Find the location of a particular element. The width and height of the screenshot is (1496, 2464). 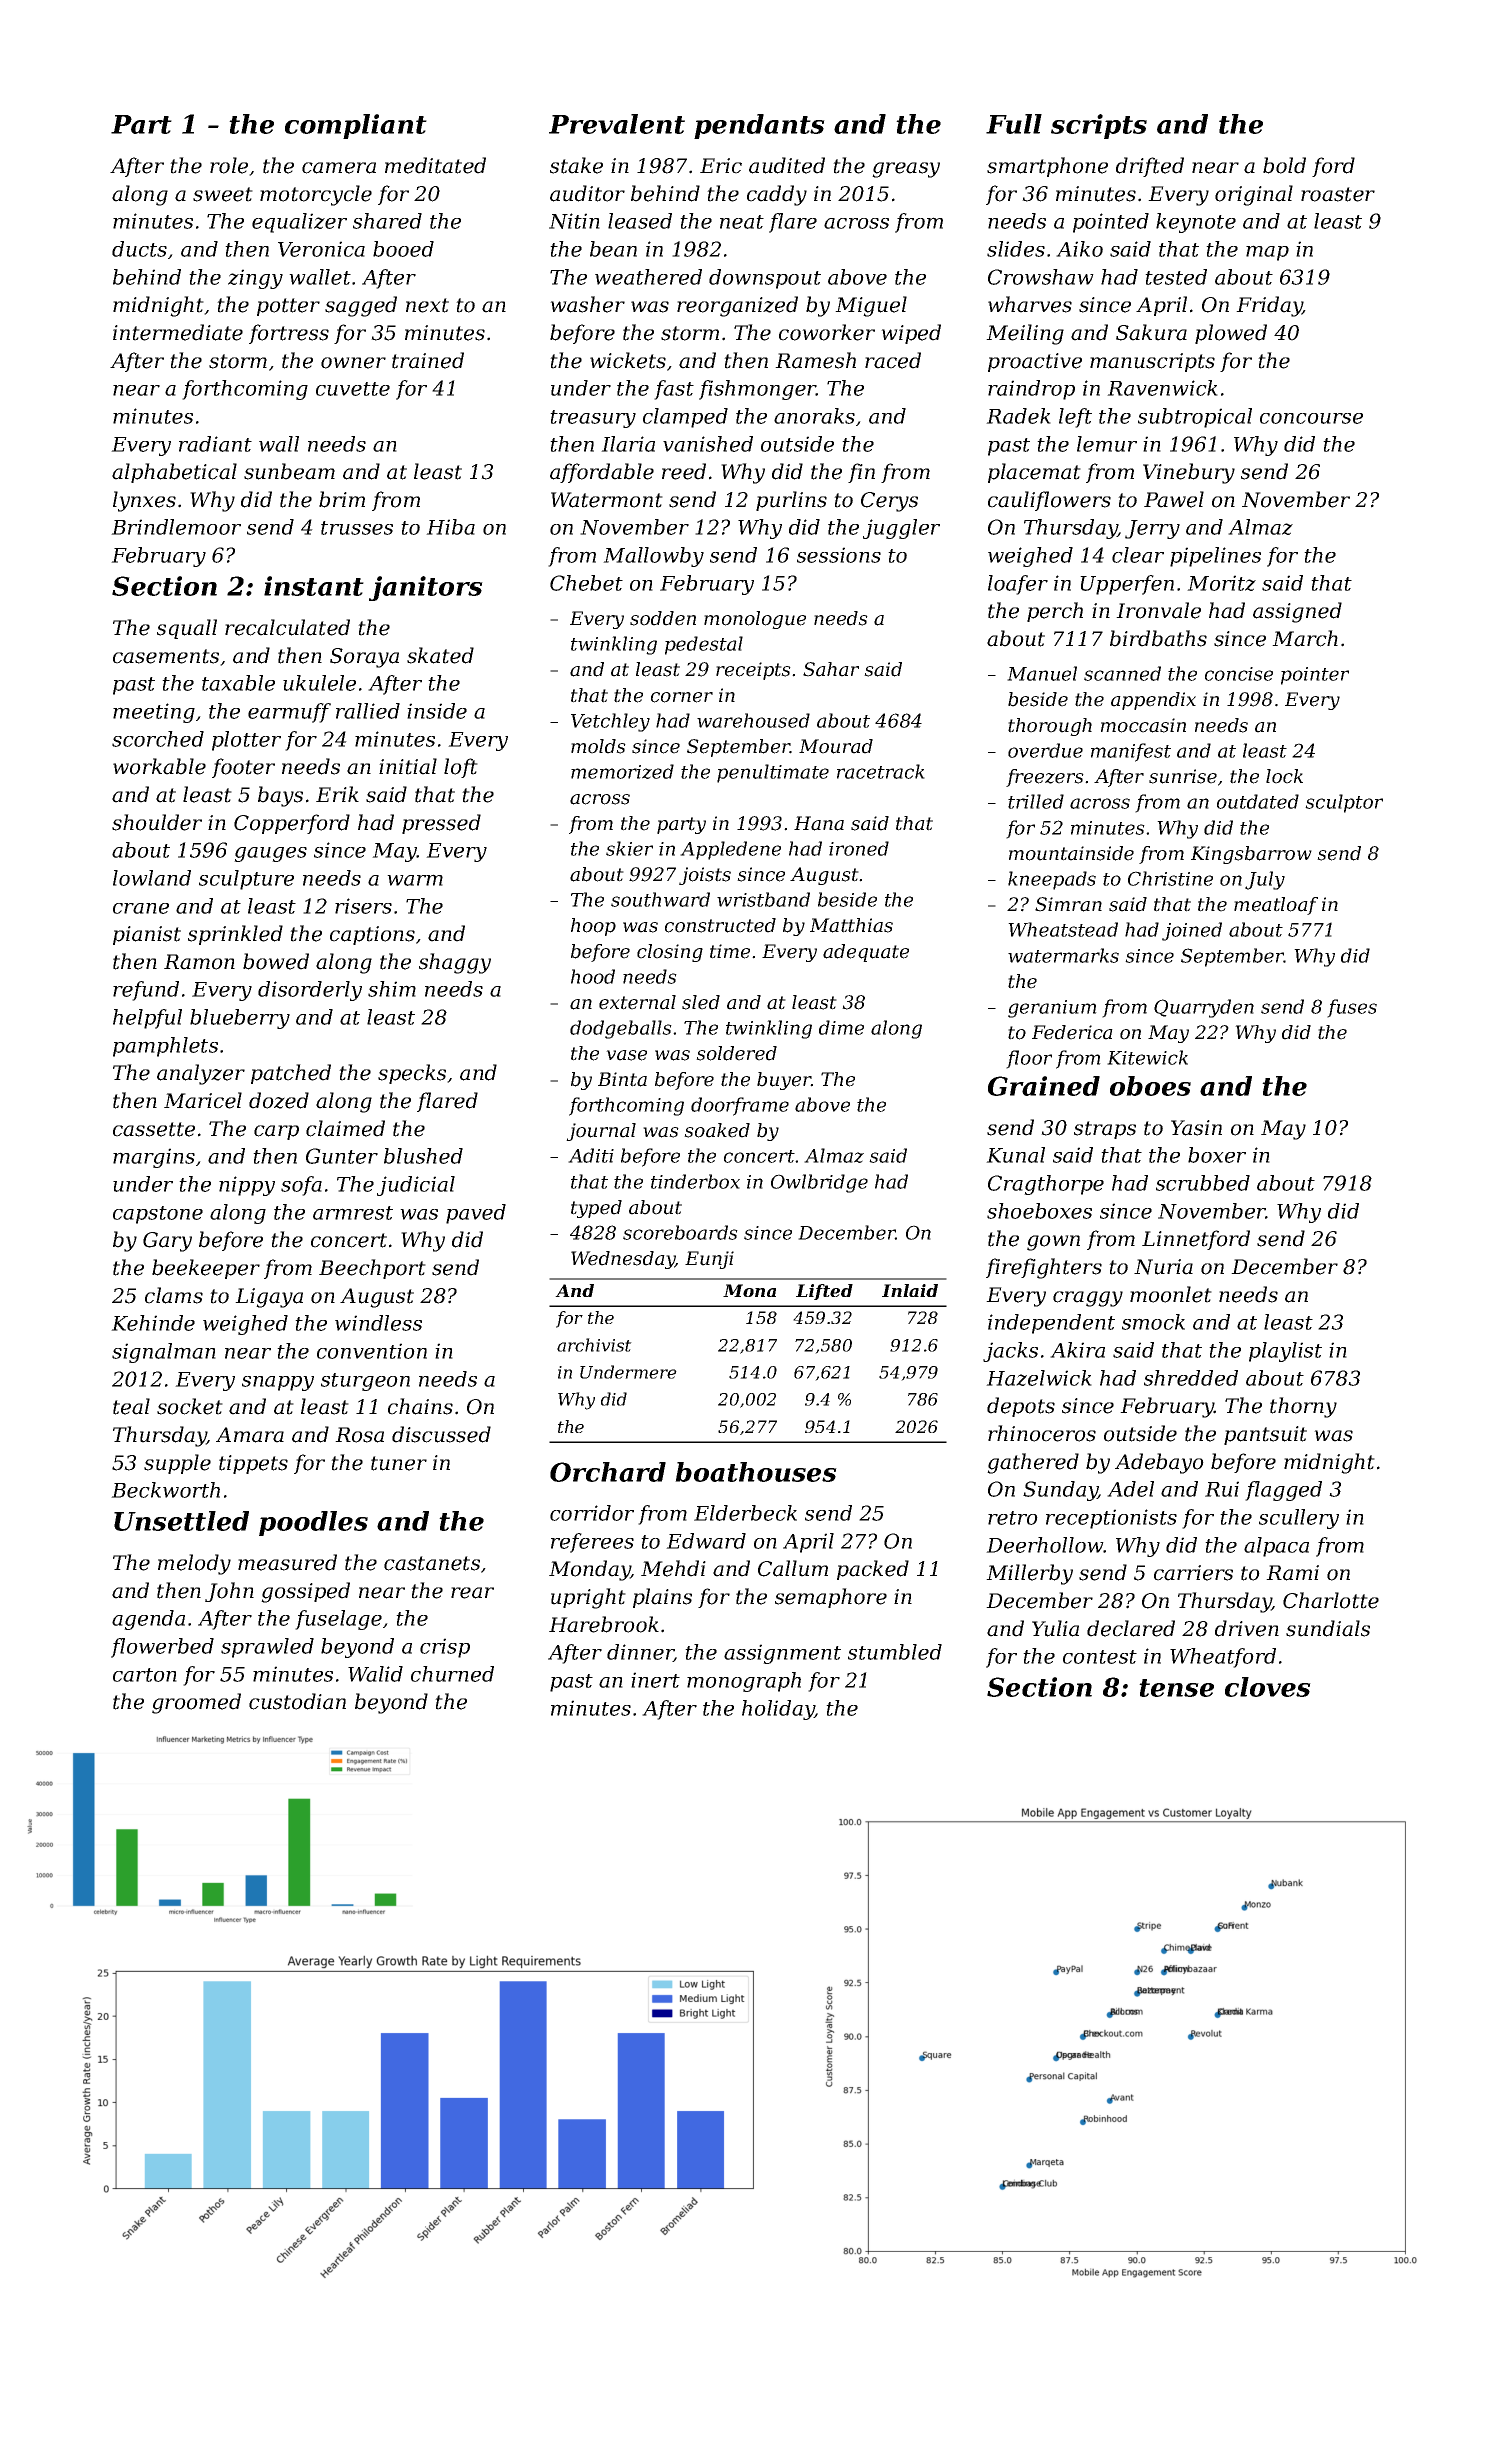

radiant is located at coordinates (215, 444).
